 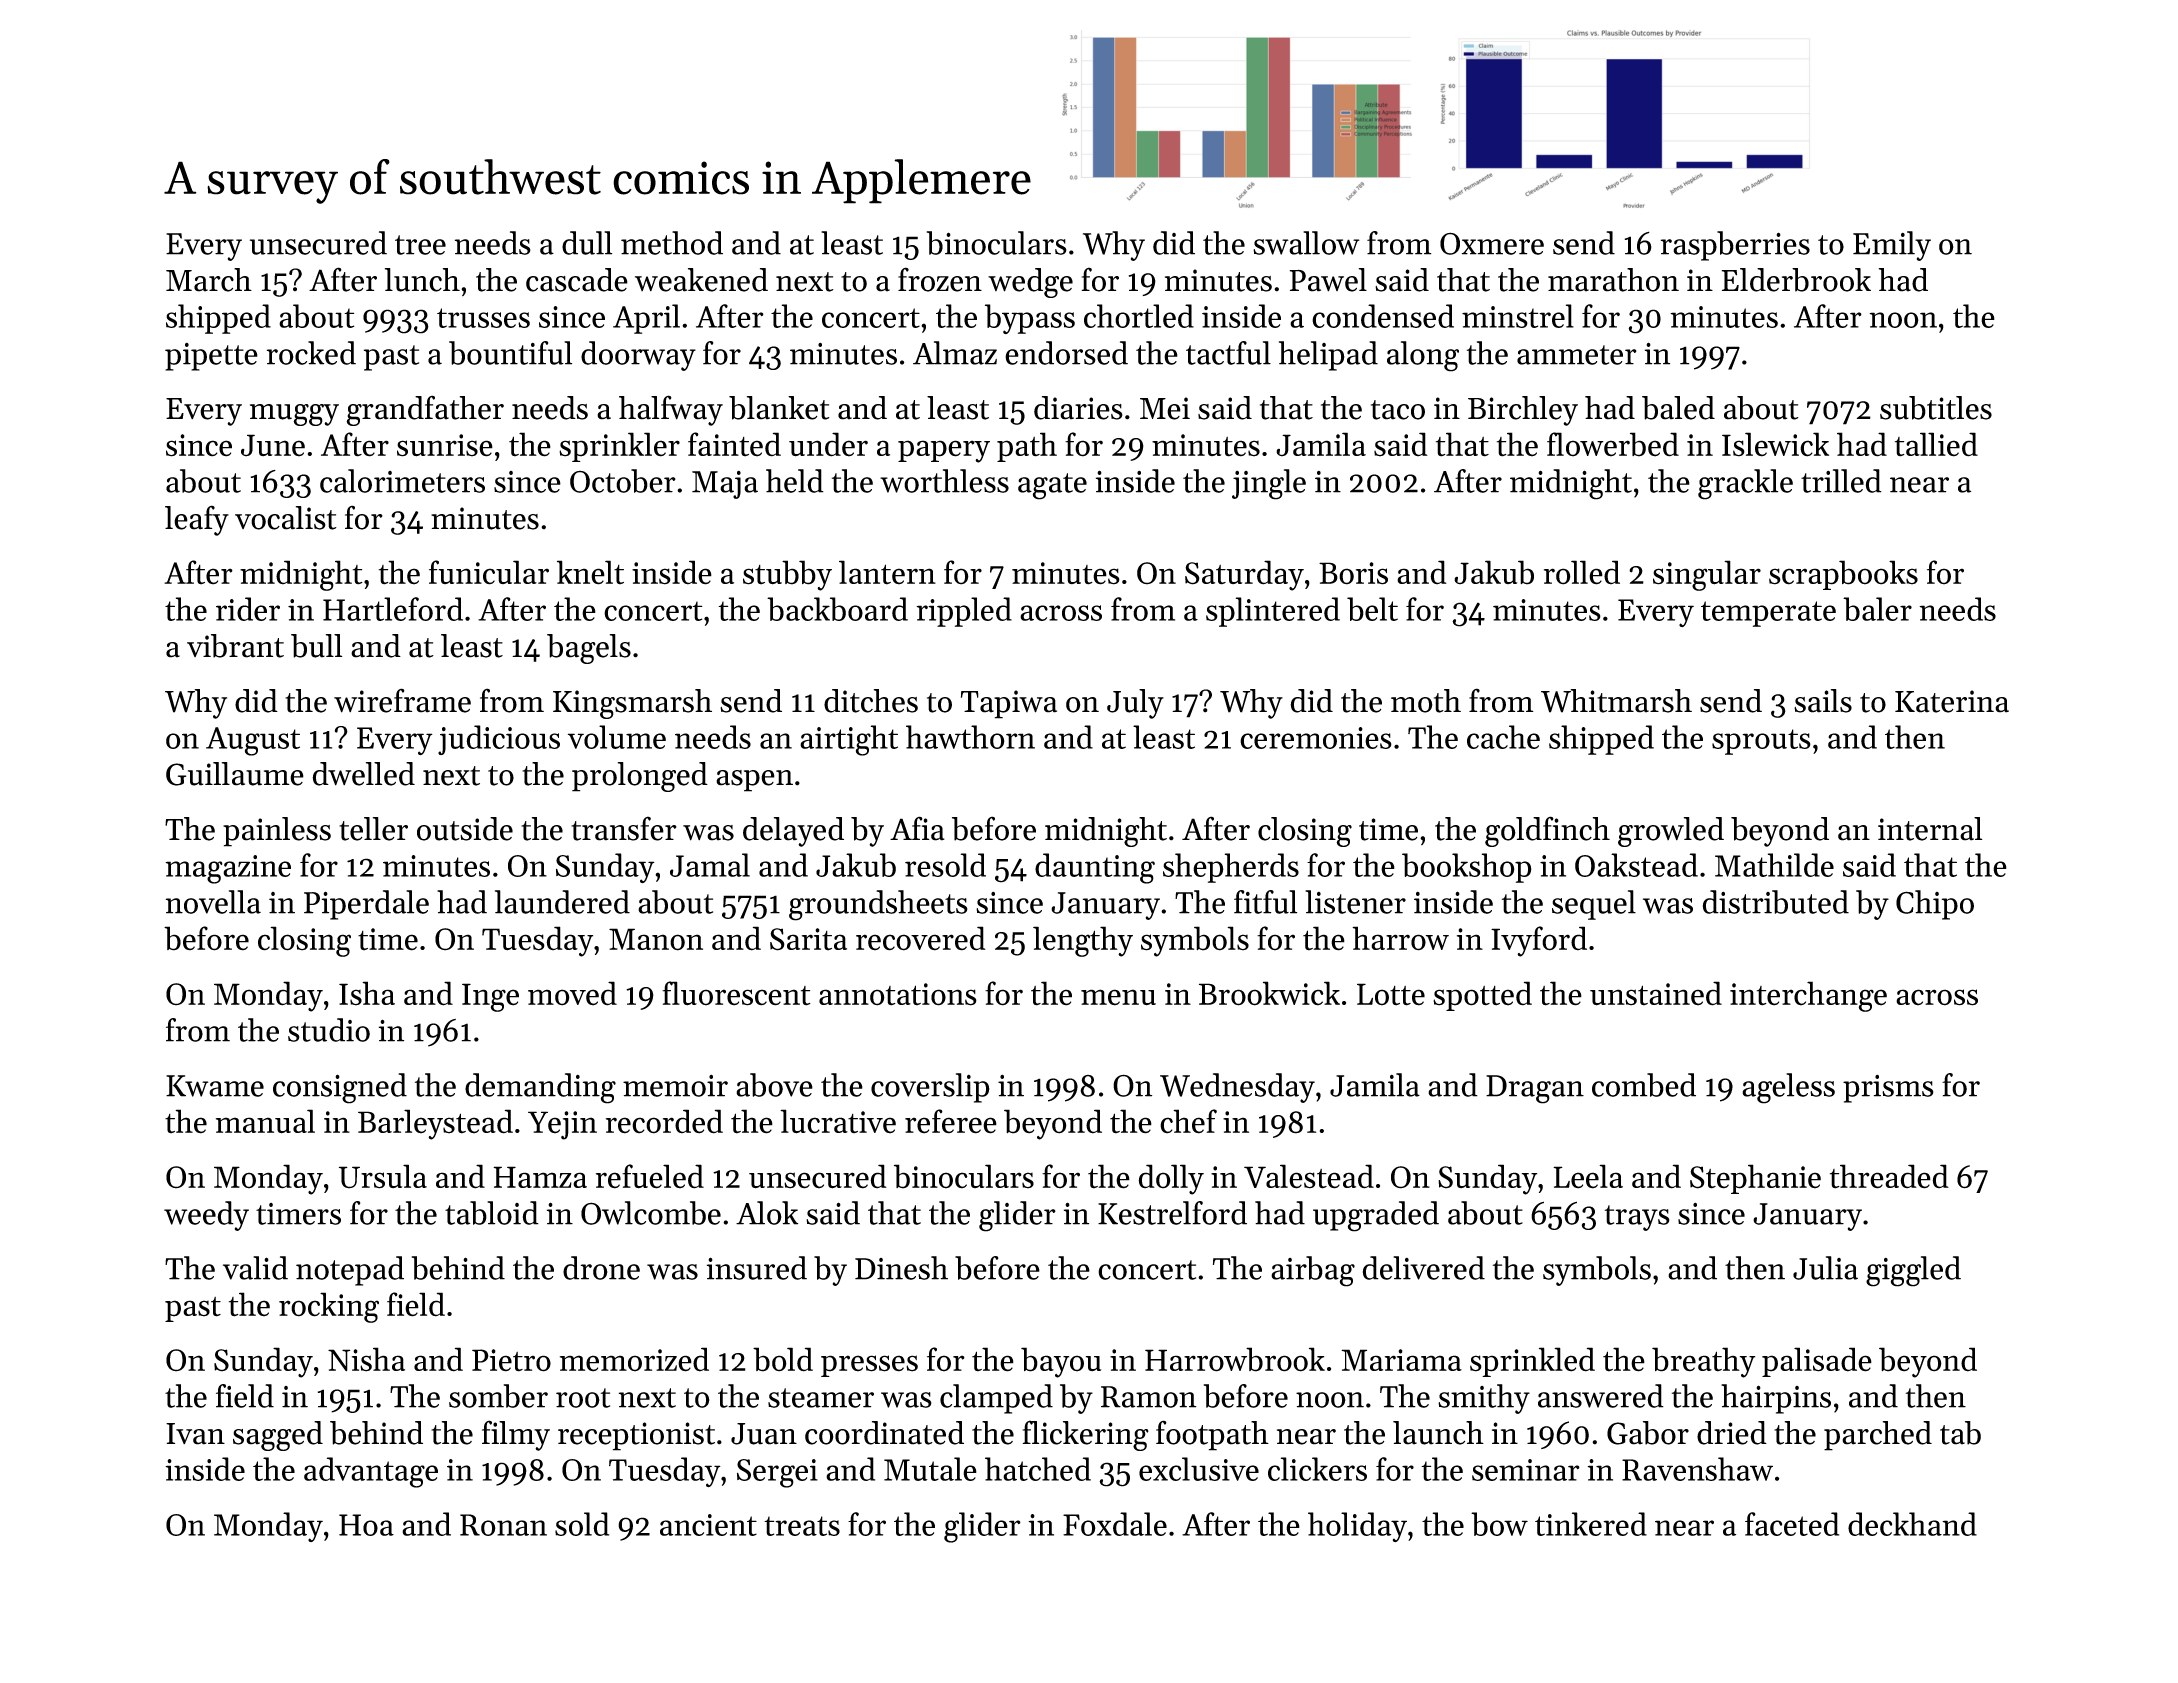 I want to click on Dinesh, so click(x=901, y=1268).
